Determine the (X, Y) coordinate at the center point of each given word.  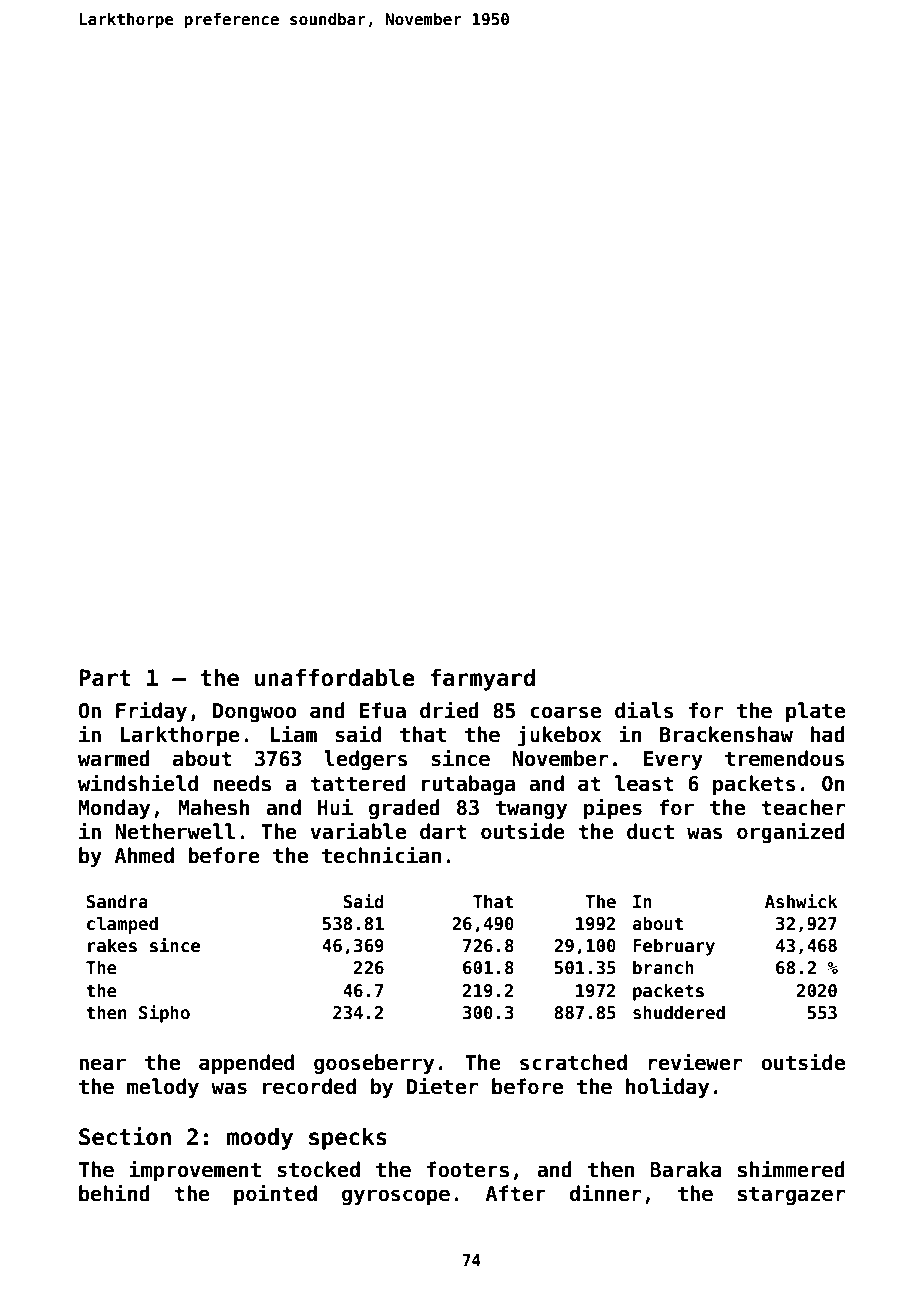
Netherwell (175, 831)
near (102, 1064)
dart (443, 831)
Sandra (117, 901)
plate (815, 712)
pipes (613, 808)
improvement (195, 1170)
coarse (565, 712)
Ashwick (801, 901)
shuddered (679, 1012)
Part (104, 678)
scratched (573, 1062)
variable (358, 831)
